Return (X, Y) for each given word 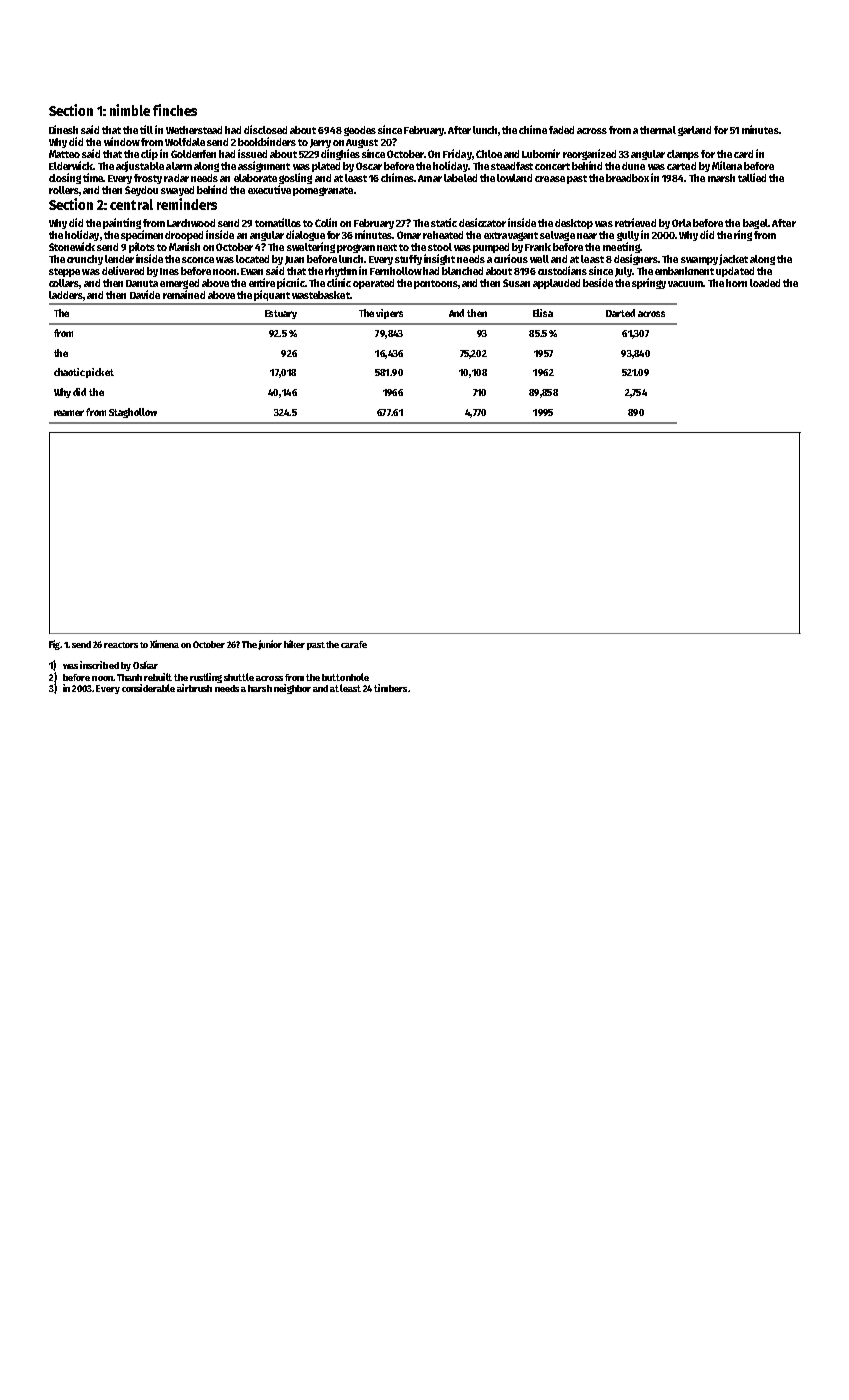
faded (561, 130)
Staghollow (133, 413)
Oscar (369, 166)
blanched (462, 271)
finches (175, 110)
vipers (389, 314)
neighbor (292, 689)
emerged (179, 284)
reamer (69, 413)
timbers (390, 688)
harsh (260, 688)
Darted (620, 313)
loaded (765, 283)
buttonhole (345, 677)
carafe (354, 644)
